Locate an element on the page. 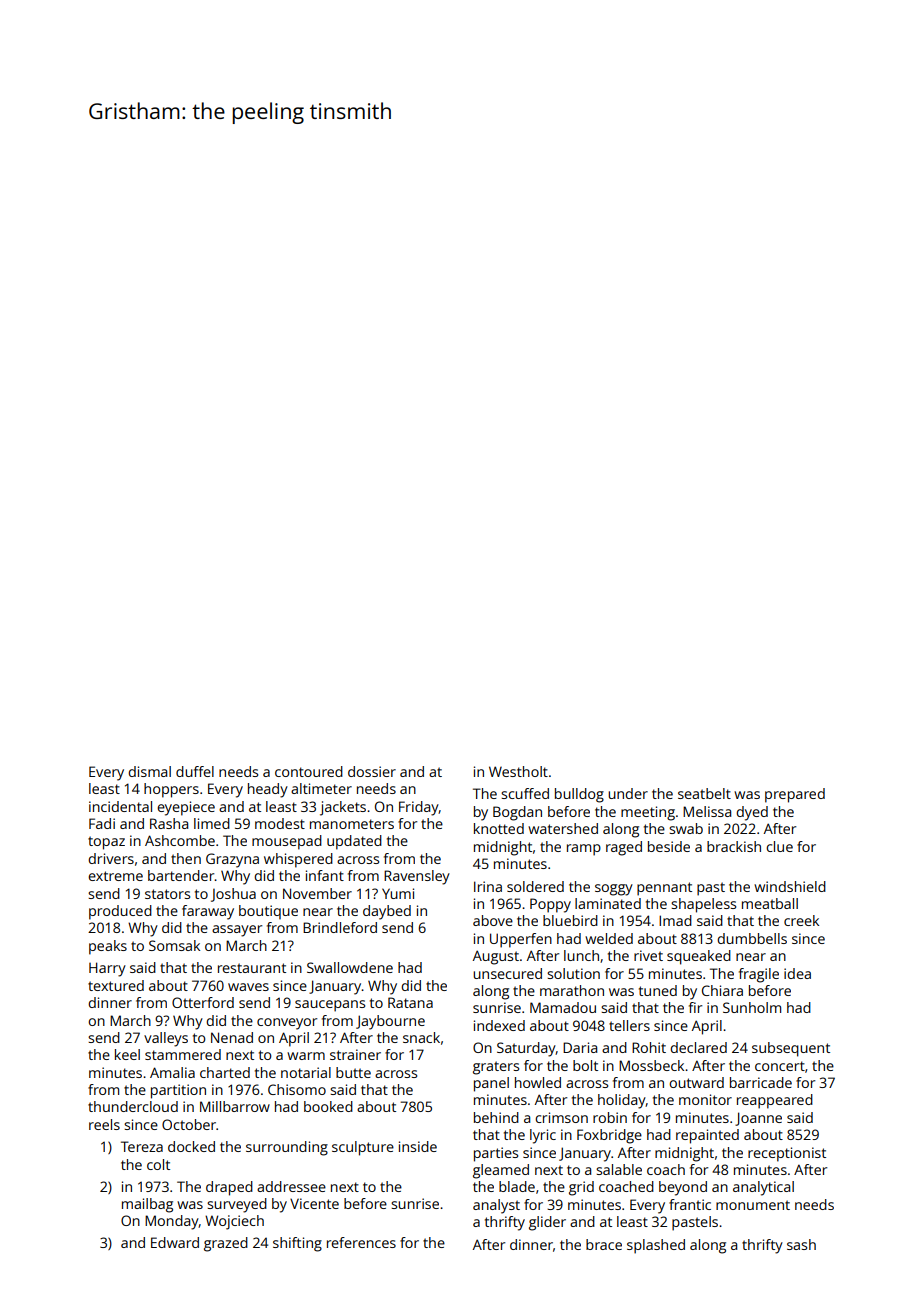  surrounding is located at coordinates (287, 1148).
